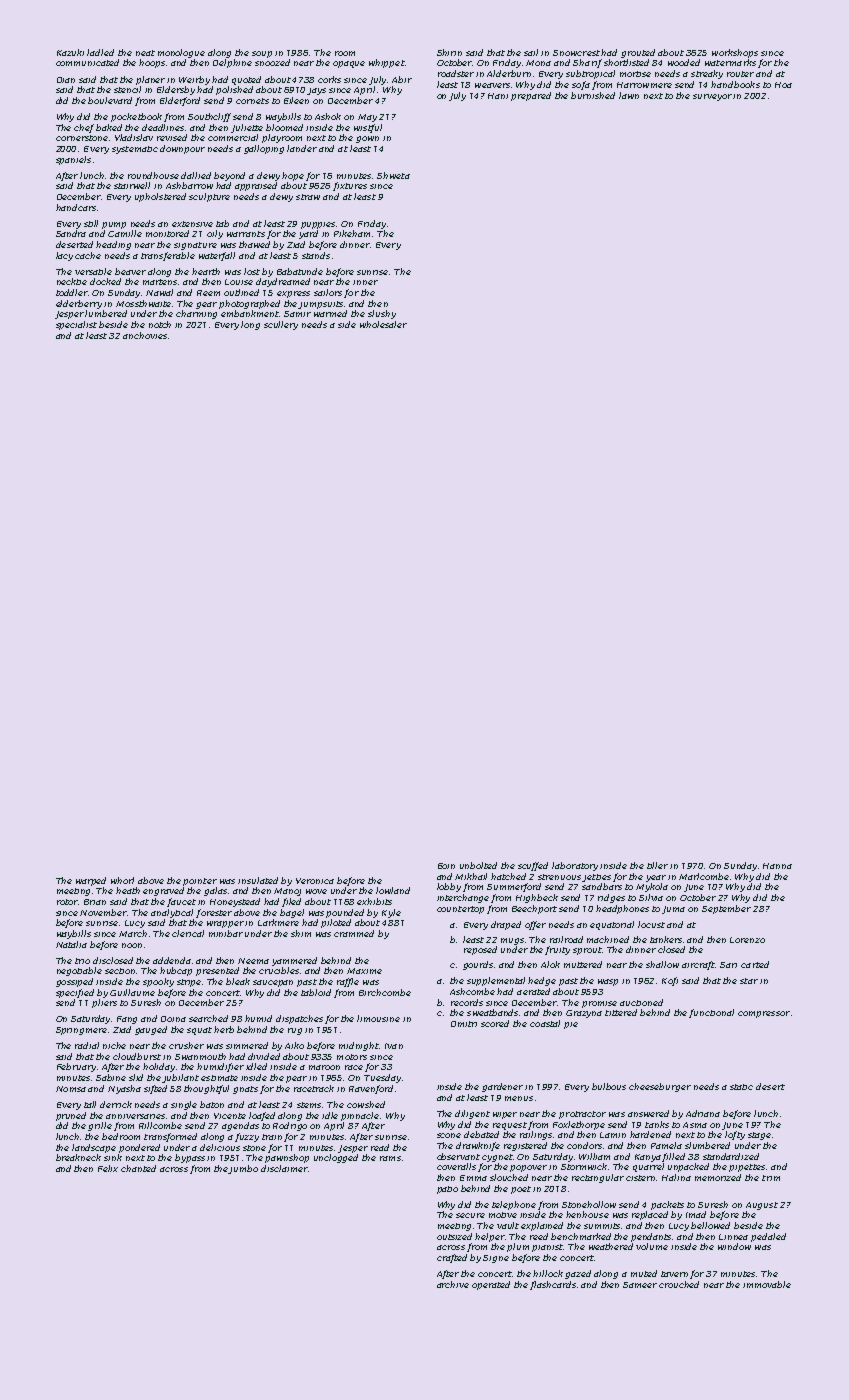  What do you see at coordinates (383, 324) in the screenshot?
I see `wholesaler` at bounding box center [383, 324].
